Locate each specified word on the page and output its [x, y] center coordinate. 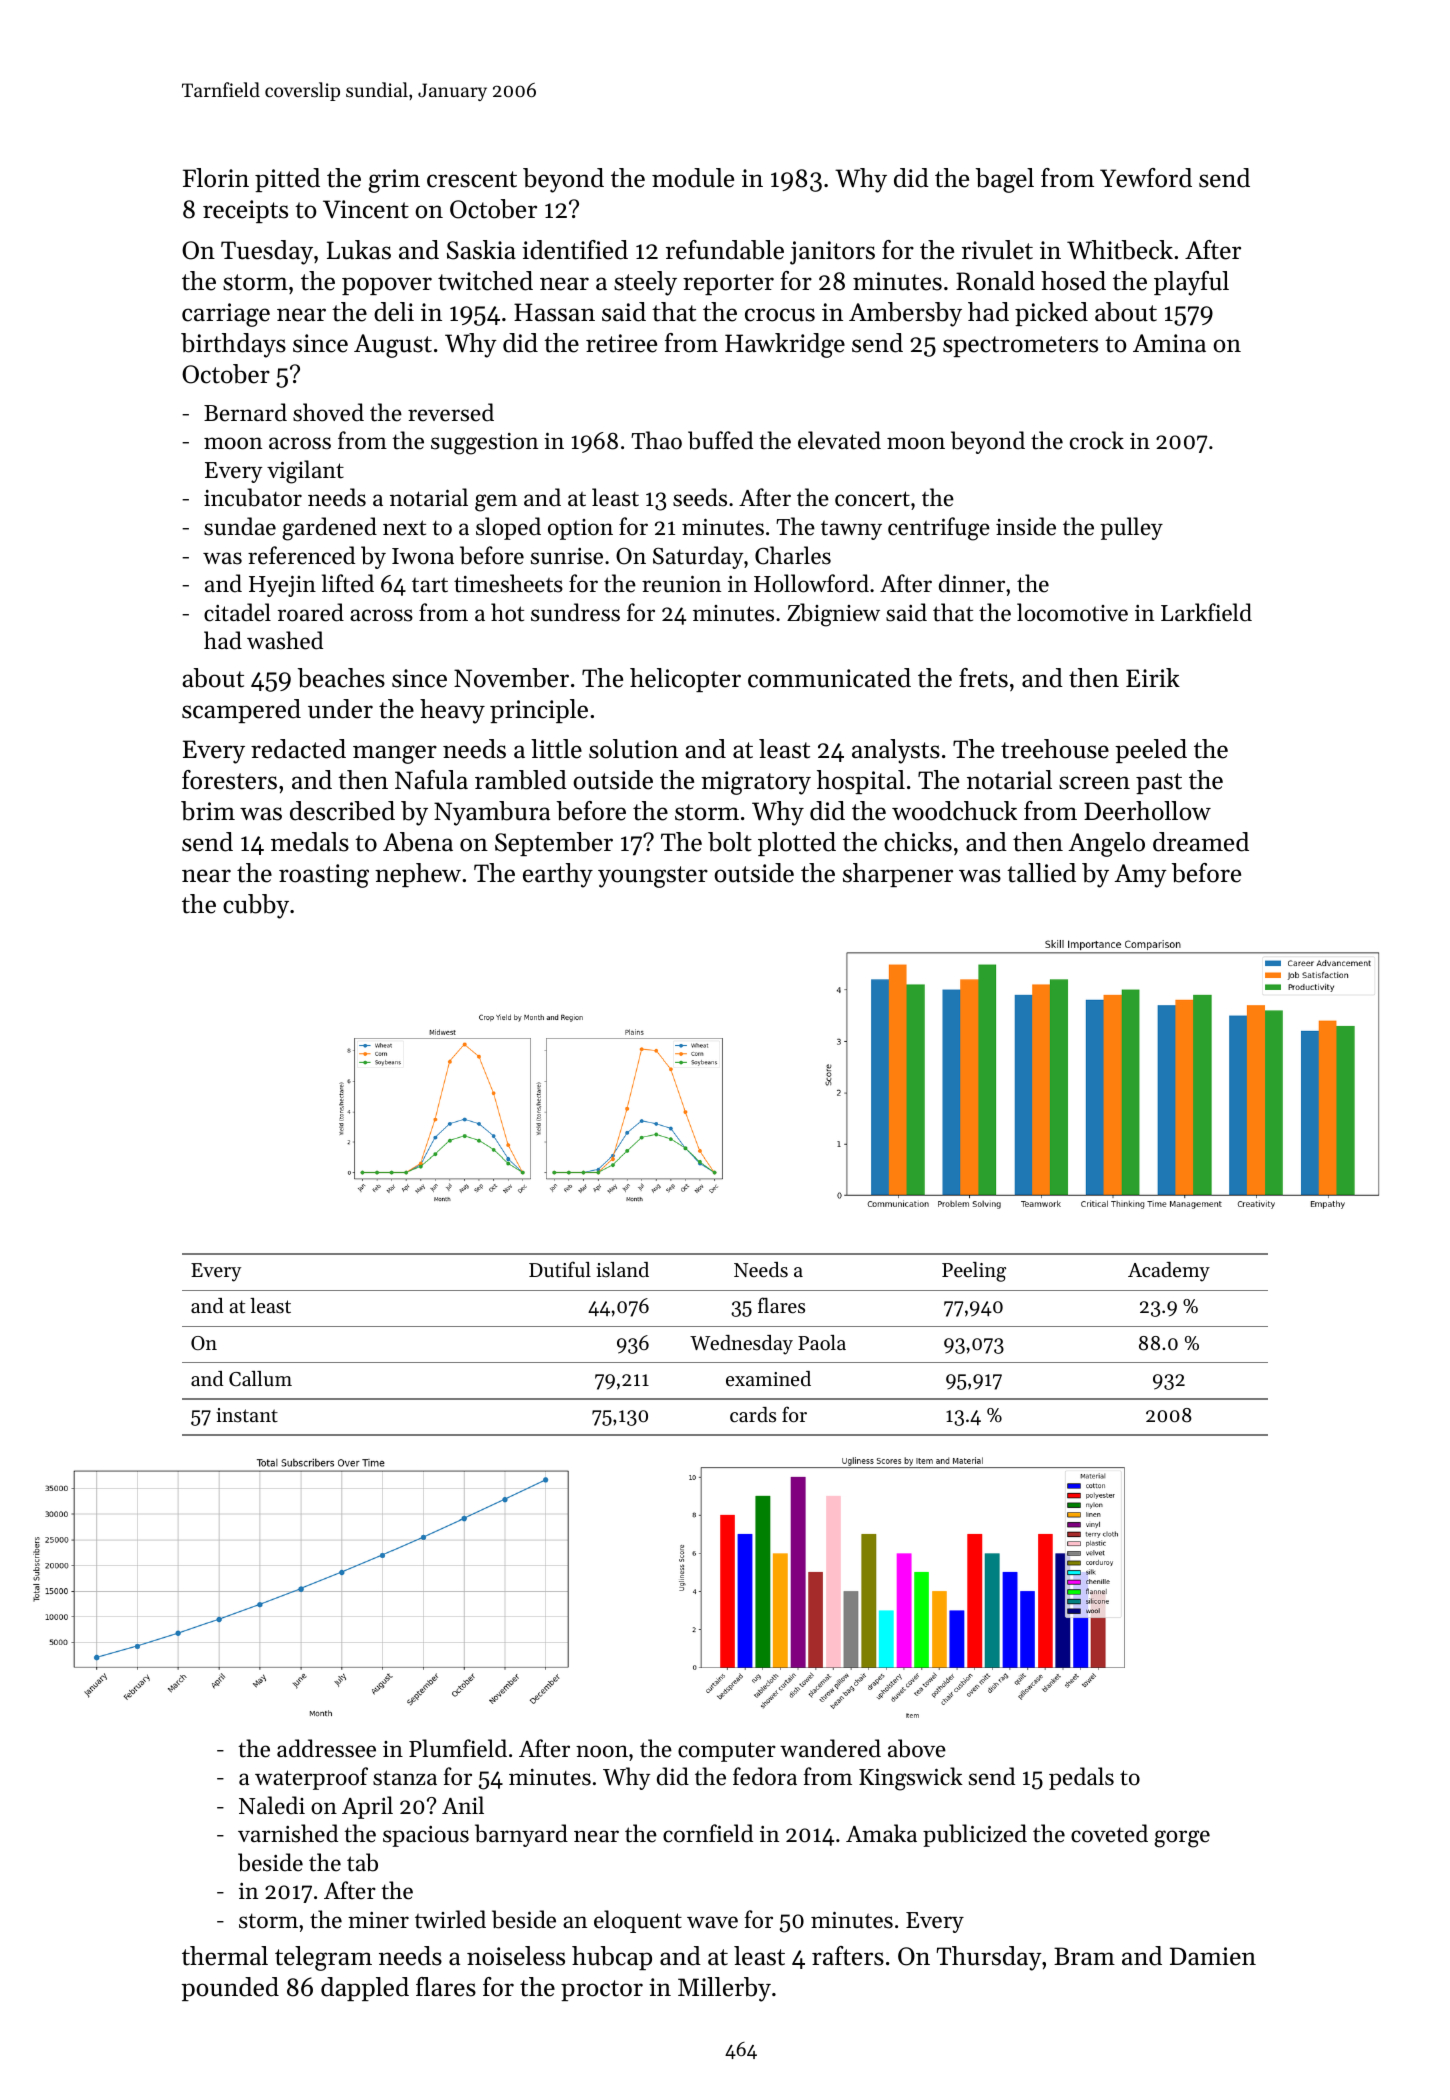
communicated [829, 678]
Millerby [724, 1989]
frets [983, 678]
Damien [1213, 1956]
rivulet [997, 250]
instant [247, 1415]
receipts [245, 211]
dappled [365, 1989]
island [622, 1269]
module [693, 178]
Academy [1169, 1272]
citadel [237, 612]
